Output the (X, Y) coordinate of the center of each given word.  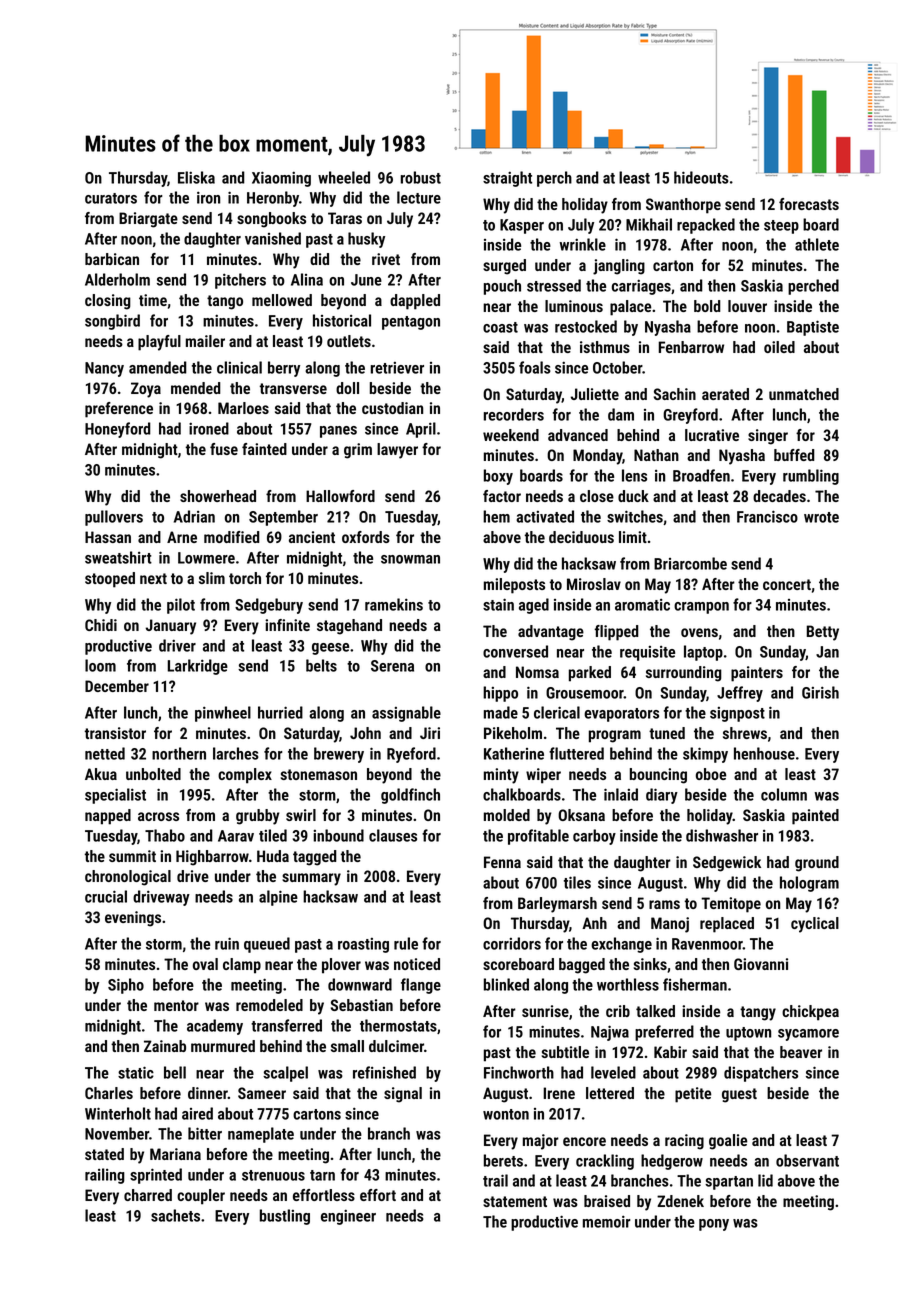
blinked (506, 984)
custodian (392, 408)
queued (267, 945)
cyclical (815, 925)
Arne (182, 537)
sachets (175, 1215)
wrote (821, 517)
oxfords (366, 537)
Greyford (690, 416)
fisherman (695, 984)
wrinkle (583, 244)
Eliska (196, 177)
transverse (293, 388)
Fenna (502, 862)
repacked (706, 226)
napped (108, 817)
